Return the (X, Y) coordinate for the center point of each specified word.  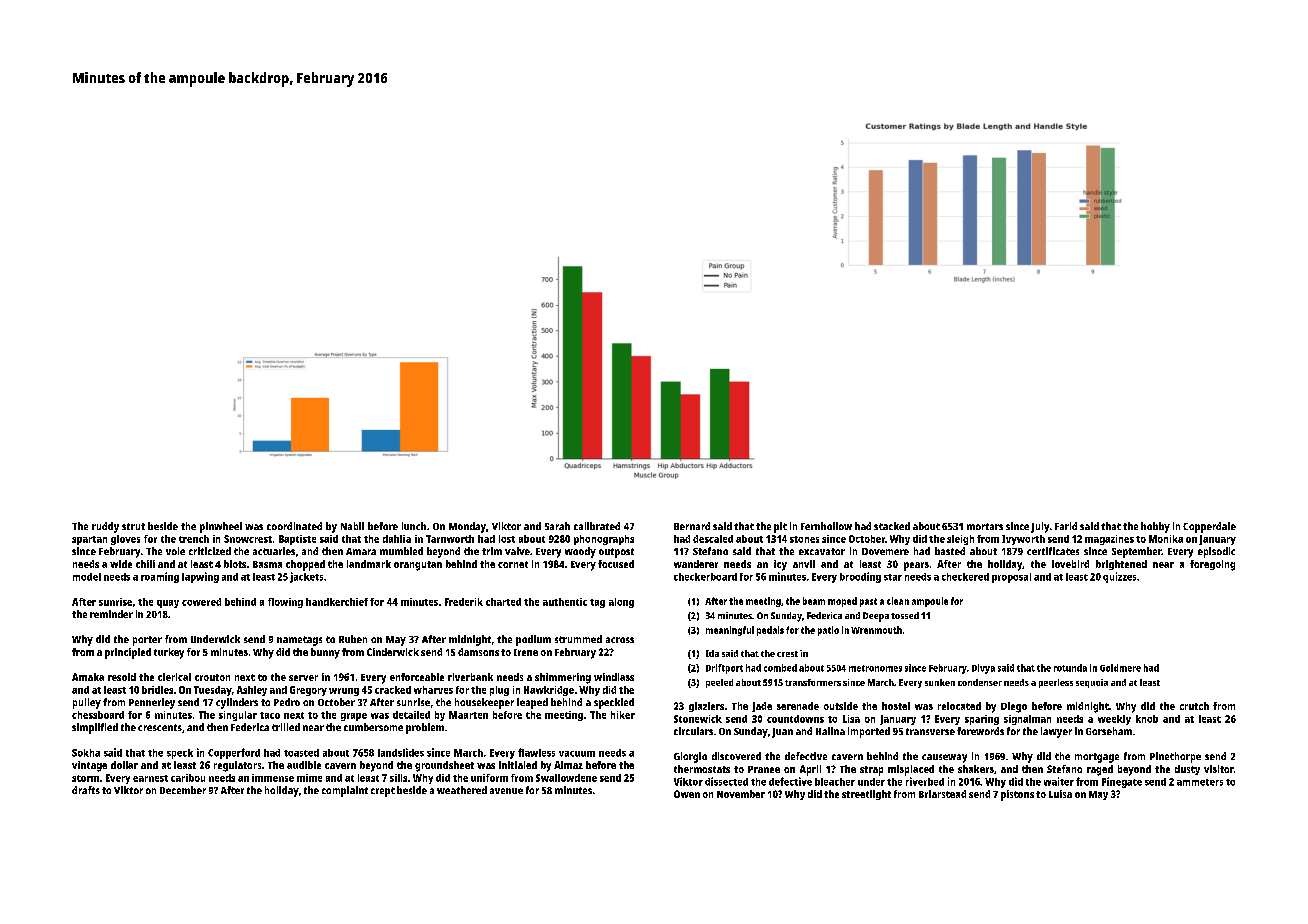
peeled (719, 683)
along (621, 603)
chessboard (98, 715)
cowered (201, 602)
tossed (905, 615)
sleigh (960, 540)
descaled (713, 539)
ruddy (105, 527)
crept (383, 792)
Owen (687, 794)
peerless (1056, 683)
